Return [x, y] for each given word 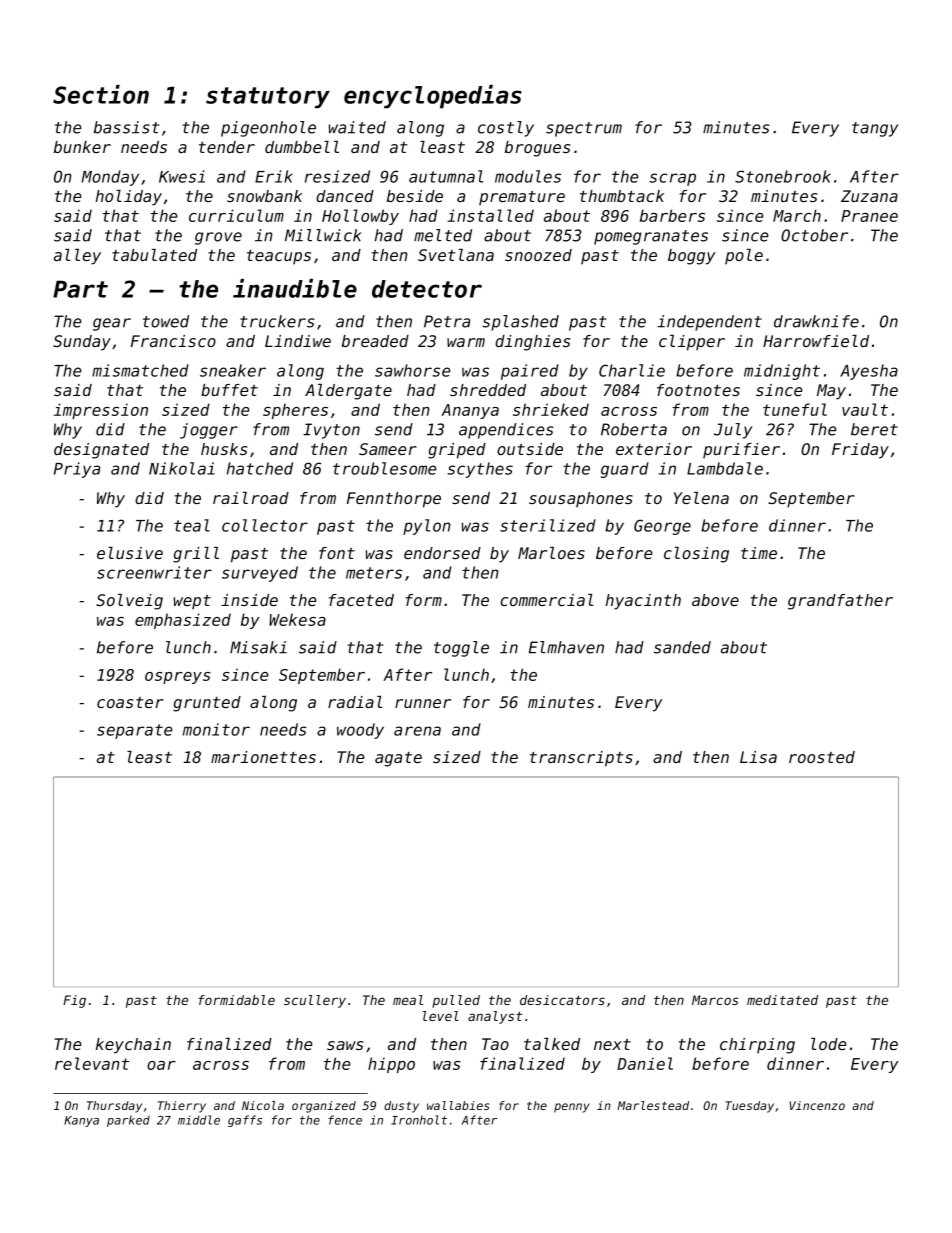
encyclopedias [433, 97]
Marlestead [653, 1105]
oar [161, 1065]
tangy [875, 129]
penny [572, 1108]
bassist [126, 127]
